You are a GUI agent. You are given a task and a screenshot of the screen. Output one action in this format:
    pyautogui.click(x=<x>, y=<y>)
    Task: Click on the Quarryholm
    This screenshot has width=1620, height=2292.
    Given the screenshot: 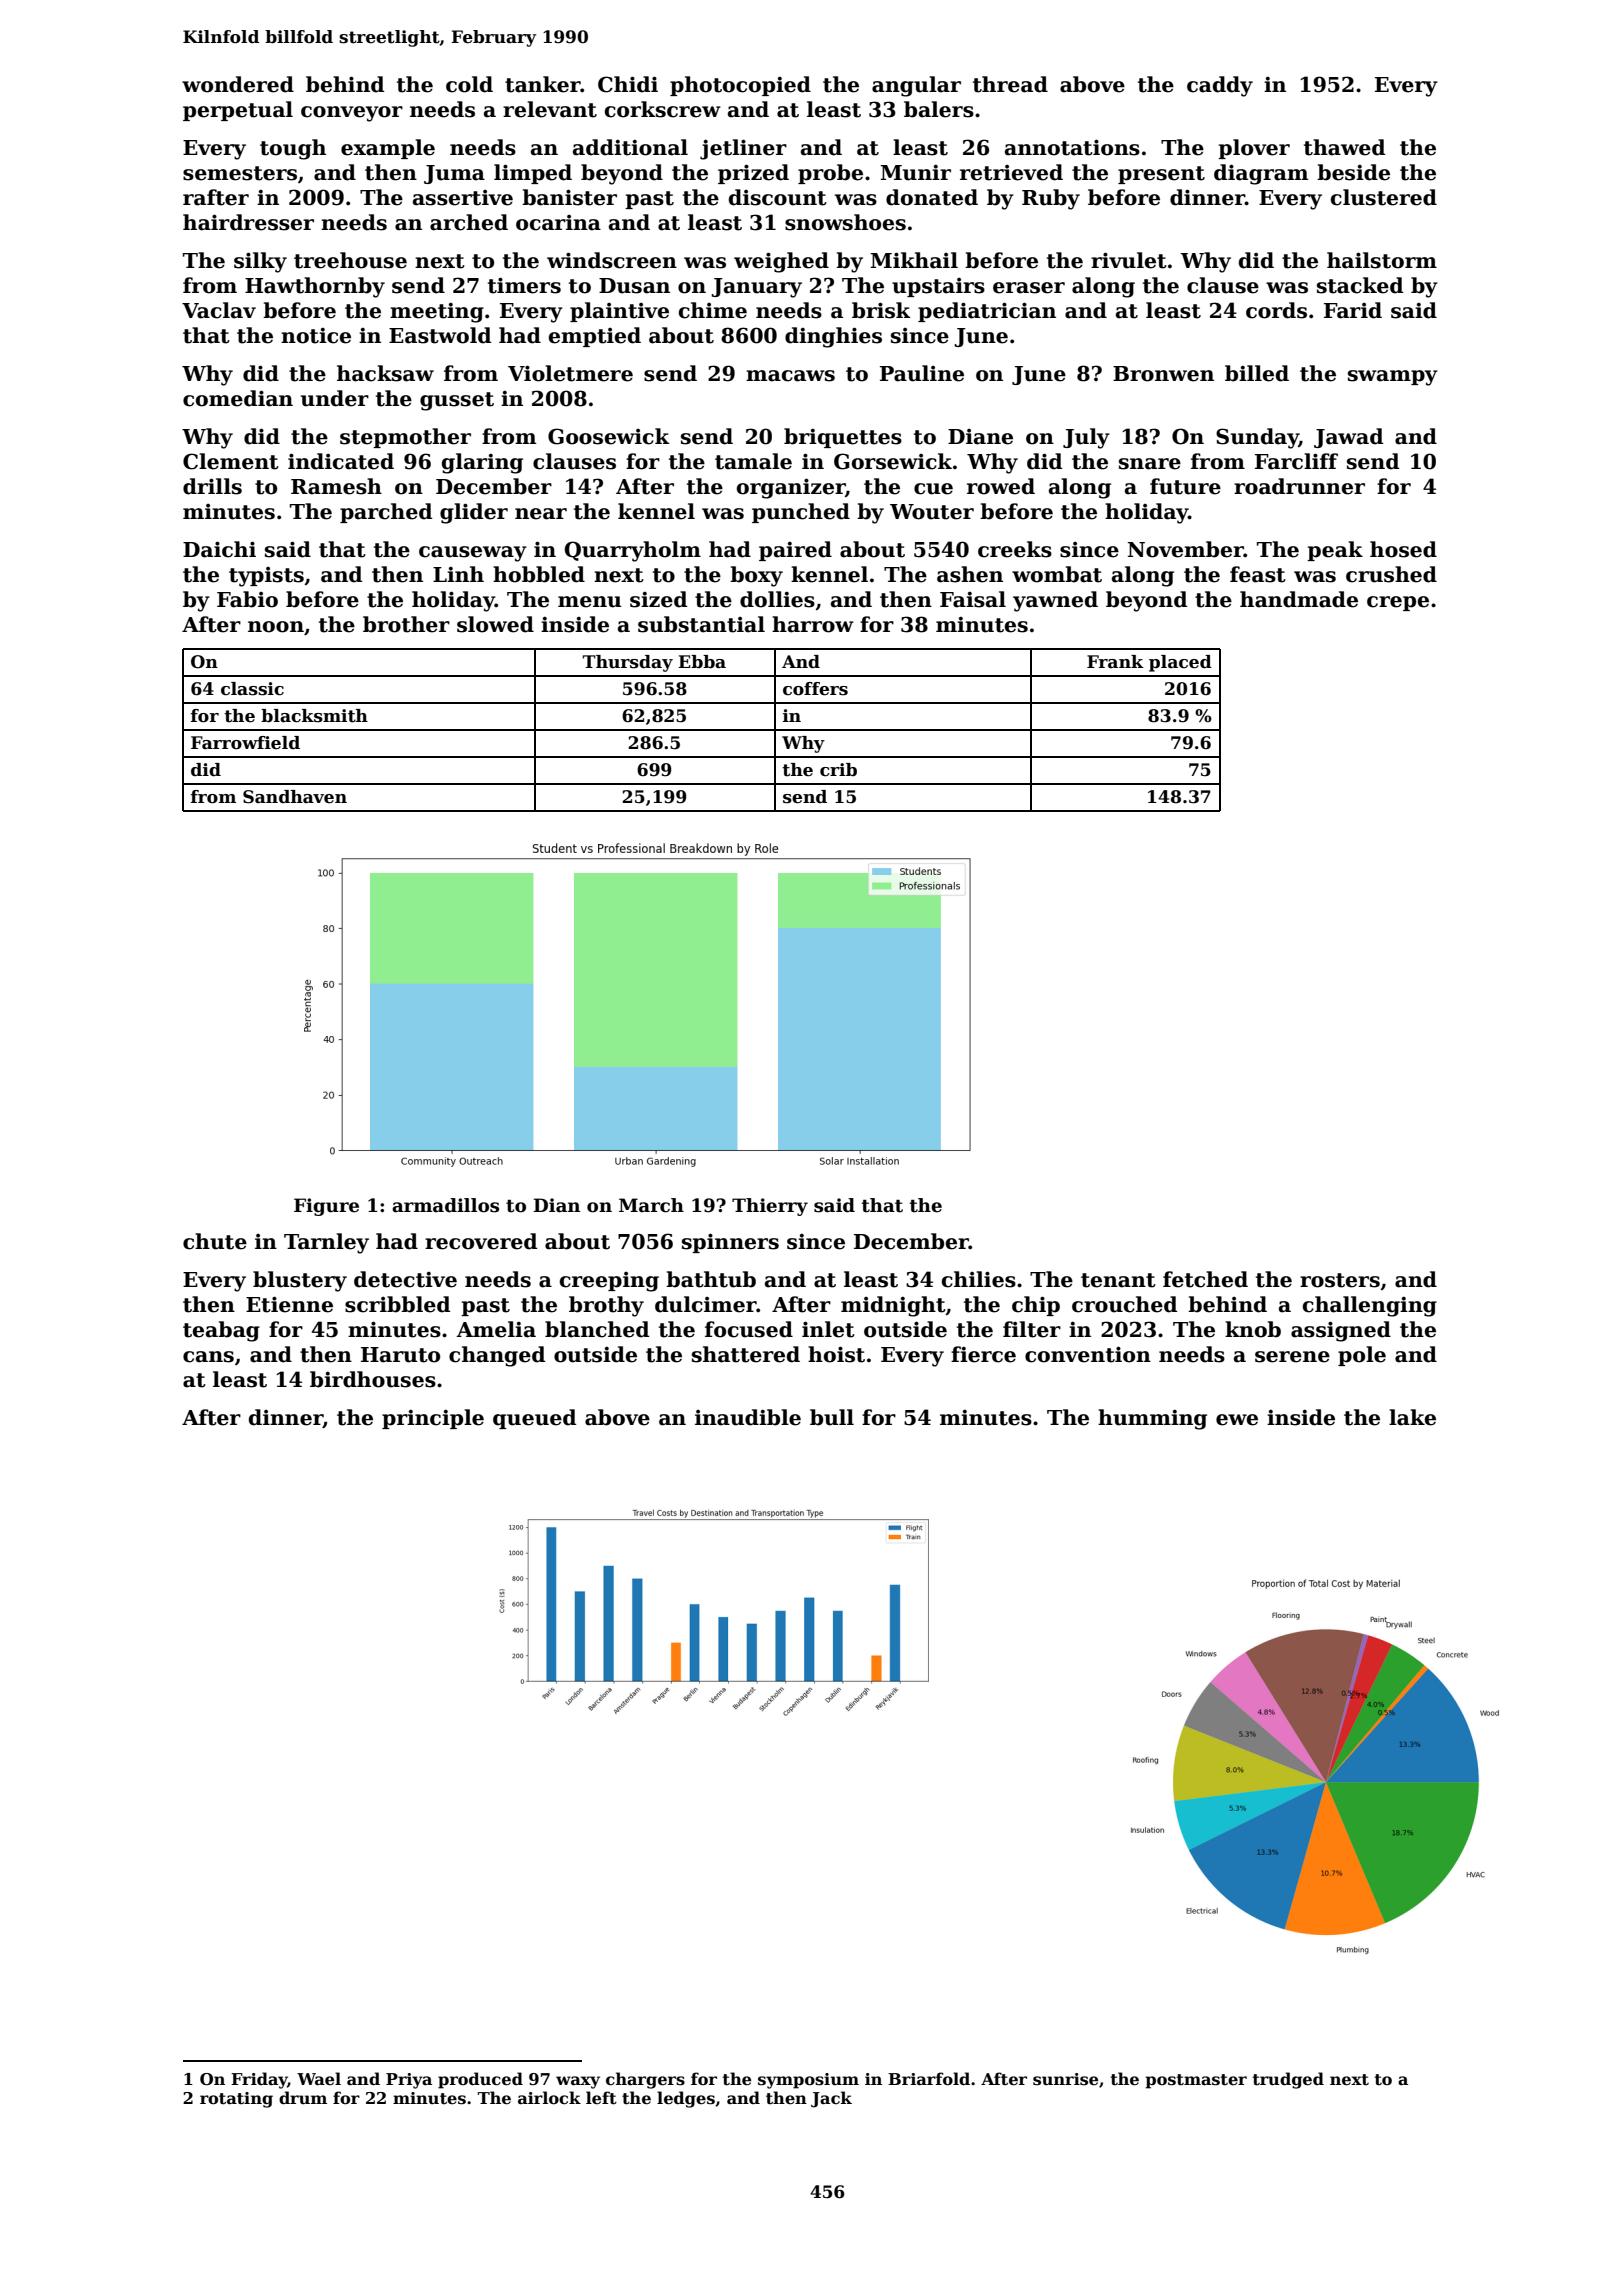 What is the action you would take?
    pyautogui.click(x=633, y=551)
